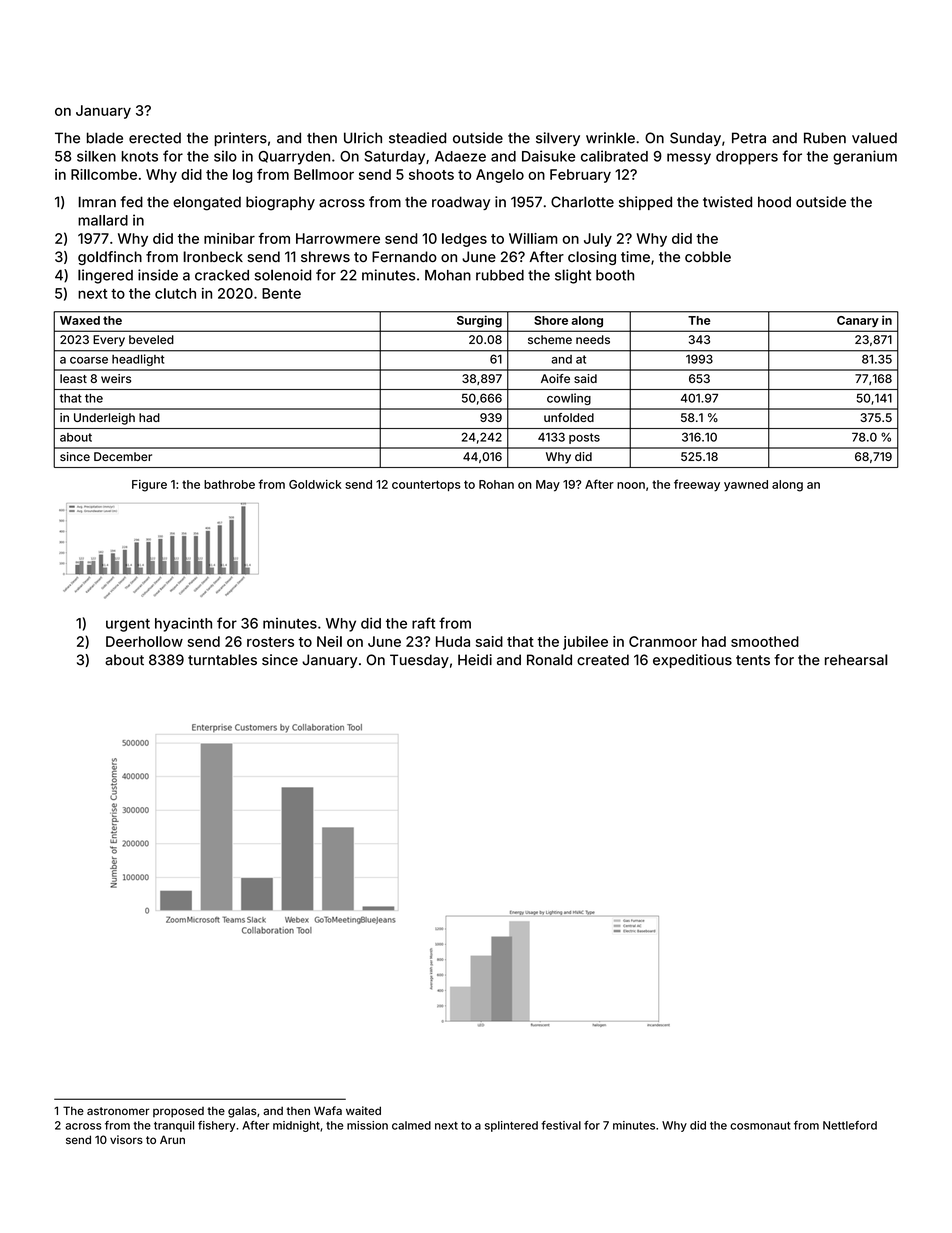 This screenshot has width=952, height=1233. What do you see at coordinates (144, 641) in the screenshot?
I see `Deerhollow` at bounding box center [144, 641].
